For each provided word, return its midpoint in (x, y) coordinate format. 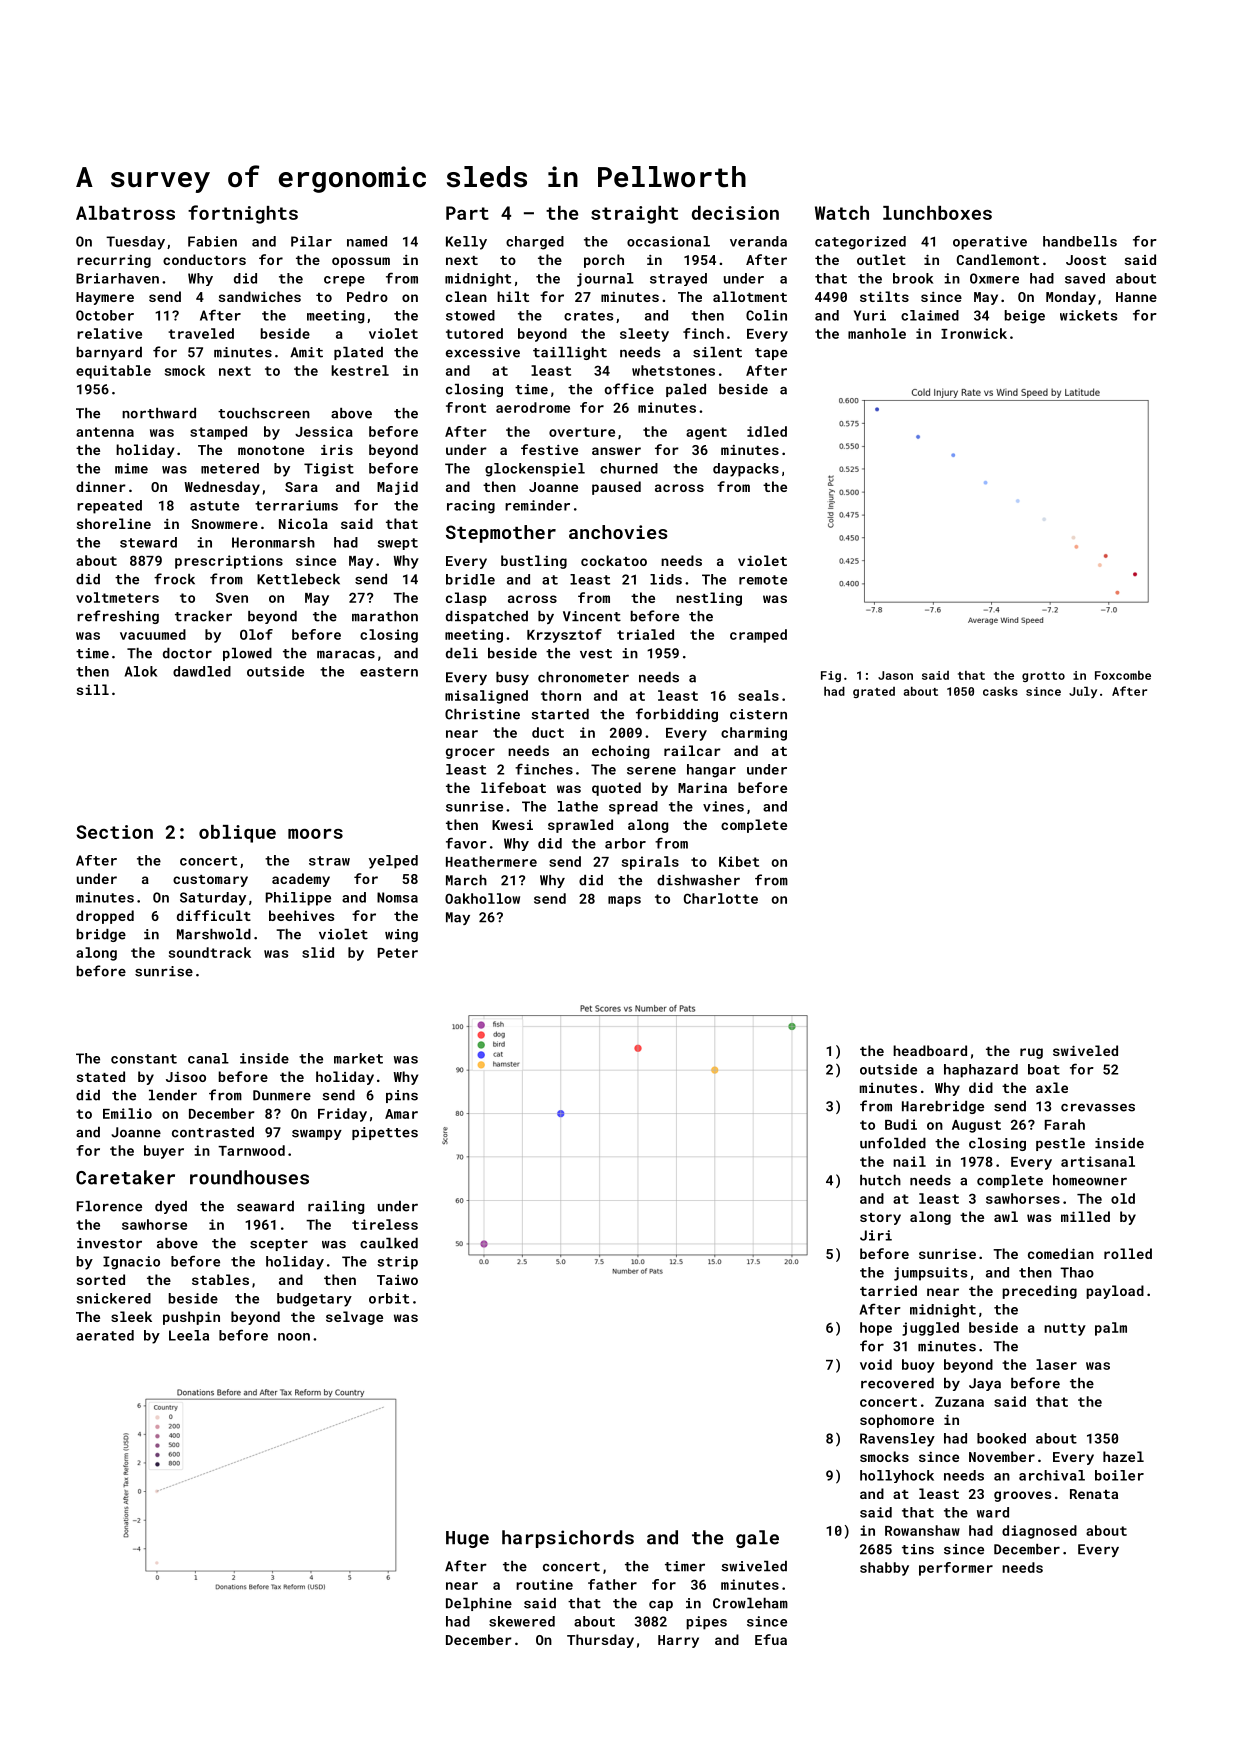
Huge (467, 1539)
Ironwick (974, 333)
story (880, 1219)
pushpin (191, 1318)
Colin (766, 315)
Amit (306, 352)
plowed (247, 654)
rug (1031, 1053)
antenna (105, 432)
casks (1000, 691)
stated (101, 1076)
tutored (474, 333)
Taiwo (397, 1280)
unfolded (893, 1143)
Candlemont (998, 259)
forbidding (677, 715)
